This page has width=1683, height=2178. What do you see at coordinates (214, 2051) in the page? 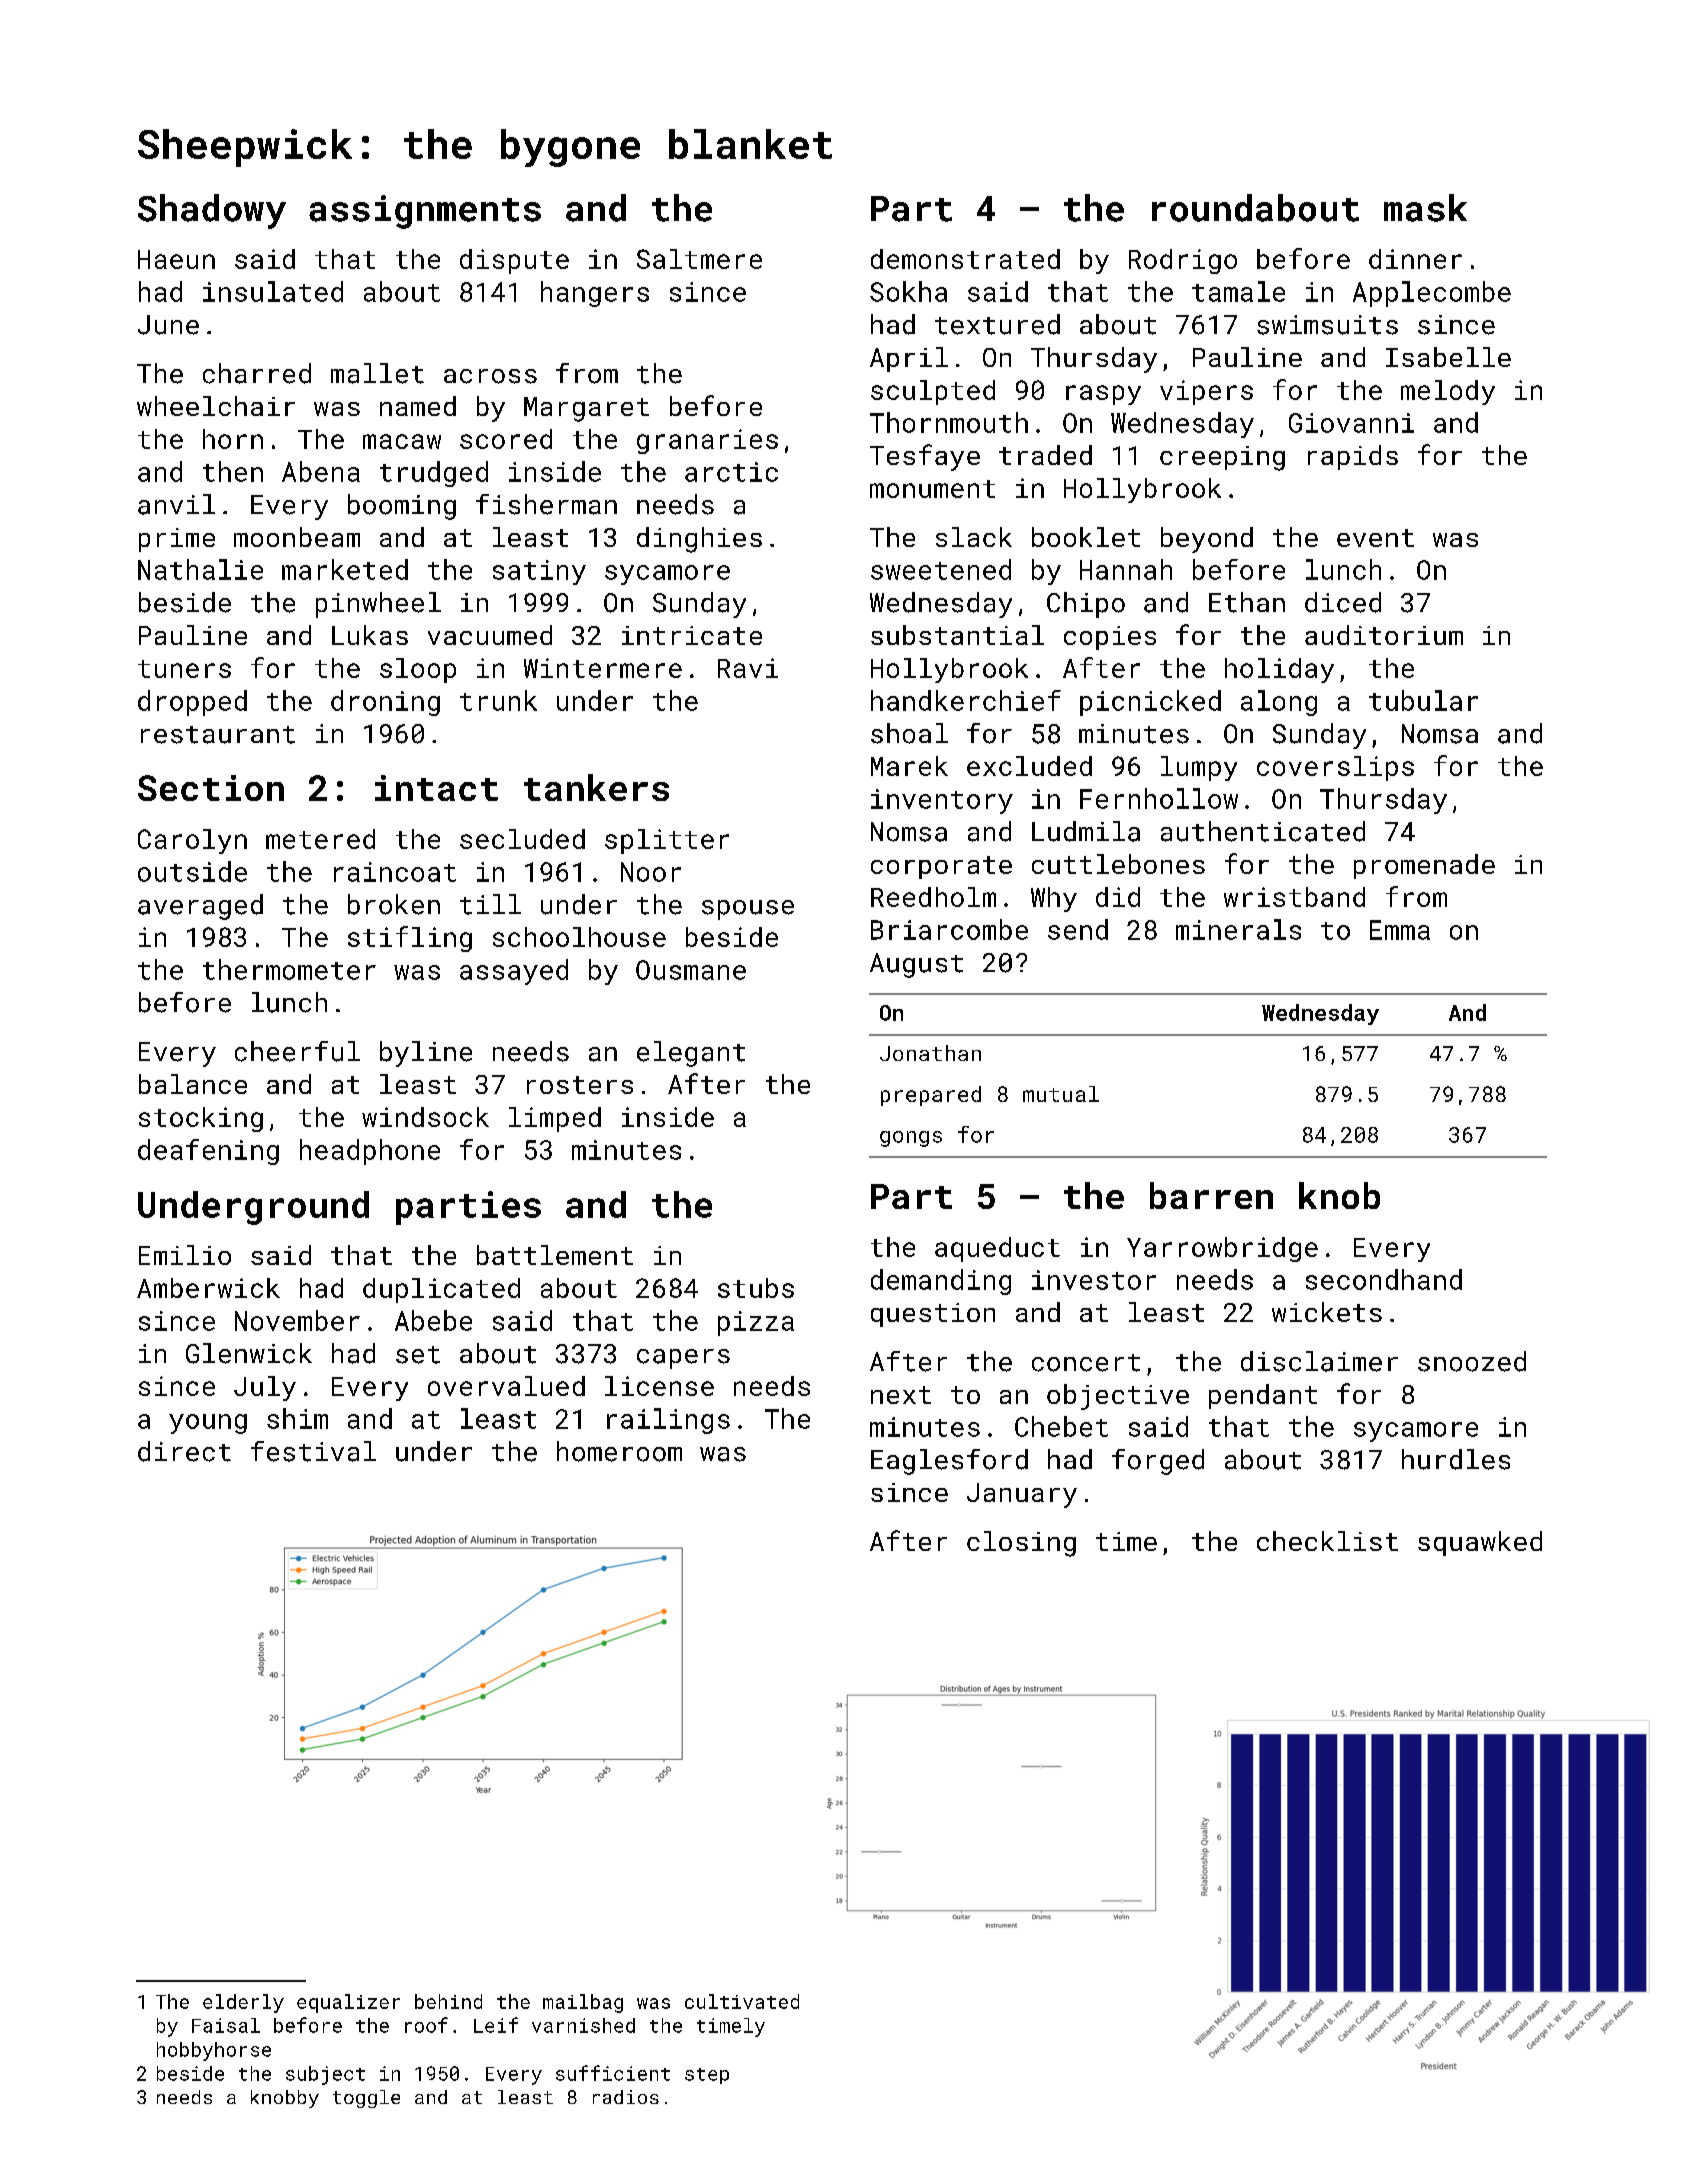
I see `hobbyhorse` at bounding box center [214, 2051].
